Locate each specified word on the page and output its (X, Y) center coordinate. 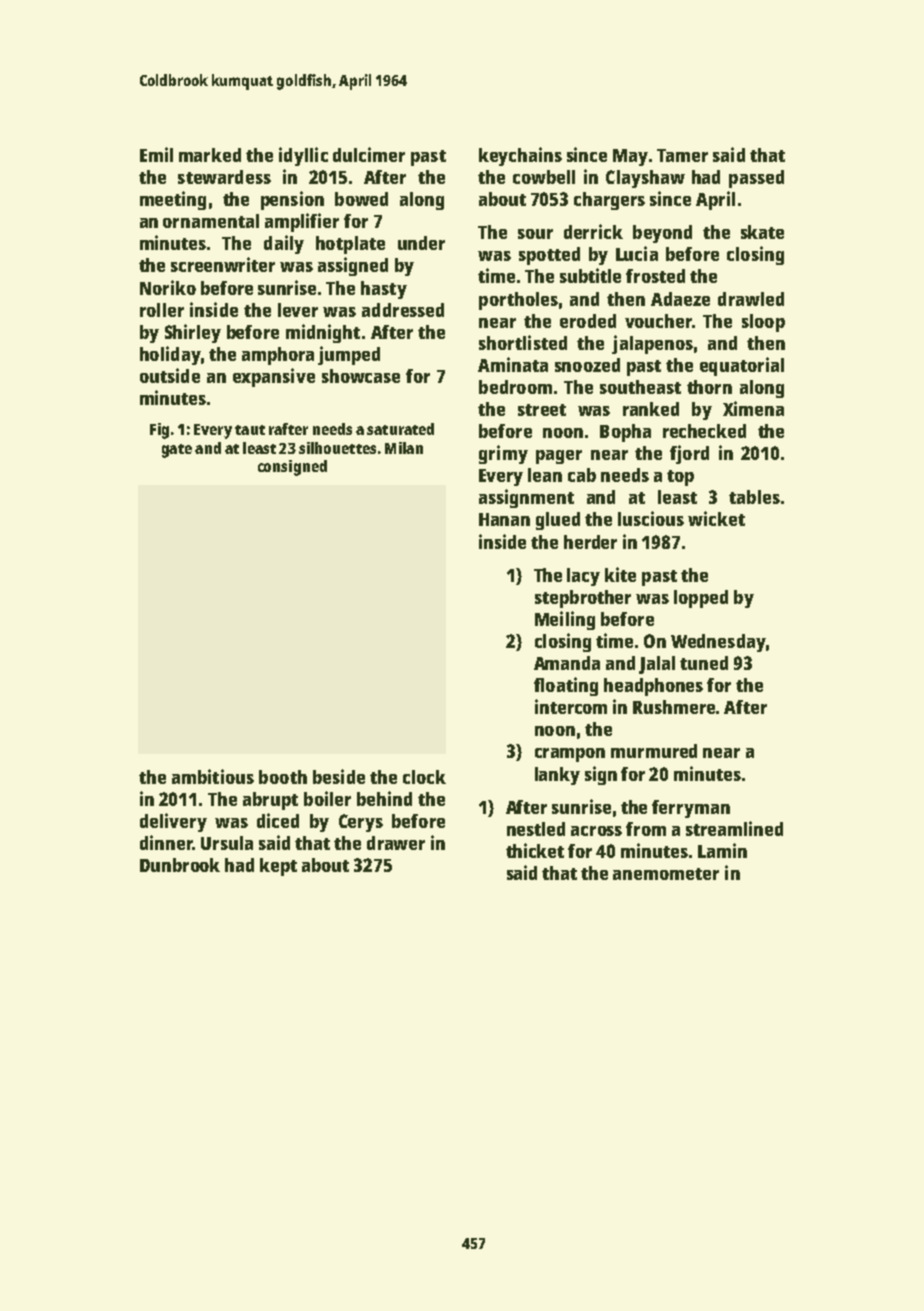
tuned (704, 663)
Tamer (682, 155)
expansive (274, 377)
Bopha (625, 433)
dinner (166, 842)
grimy (503, 454)
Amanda (567, 663)
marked (210, 155)
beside (339, 776)
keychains (520, 156)
